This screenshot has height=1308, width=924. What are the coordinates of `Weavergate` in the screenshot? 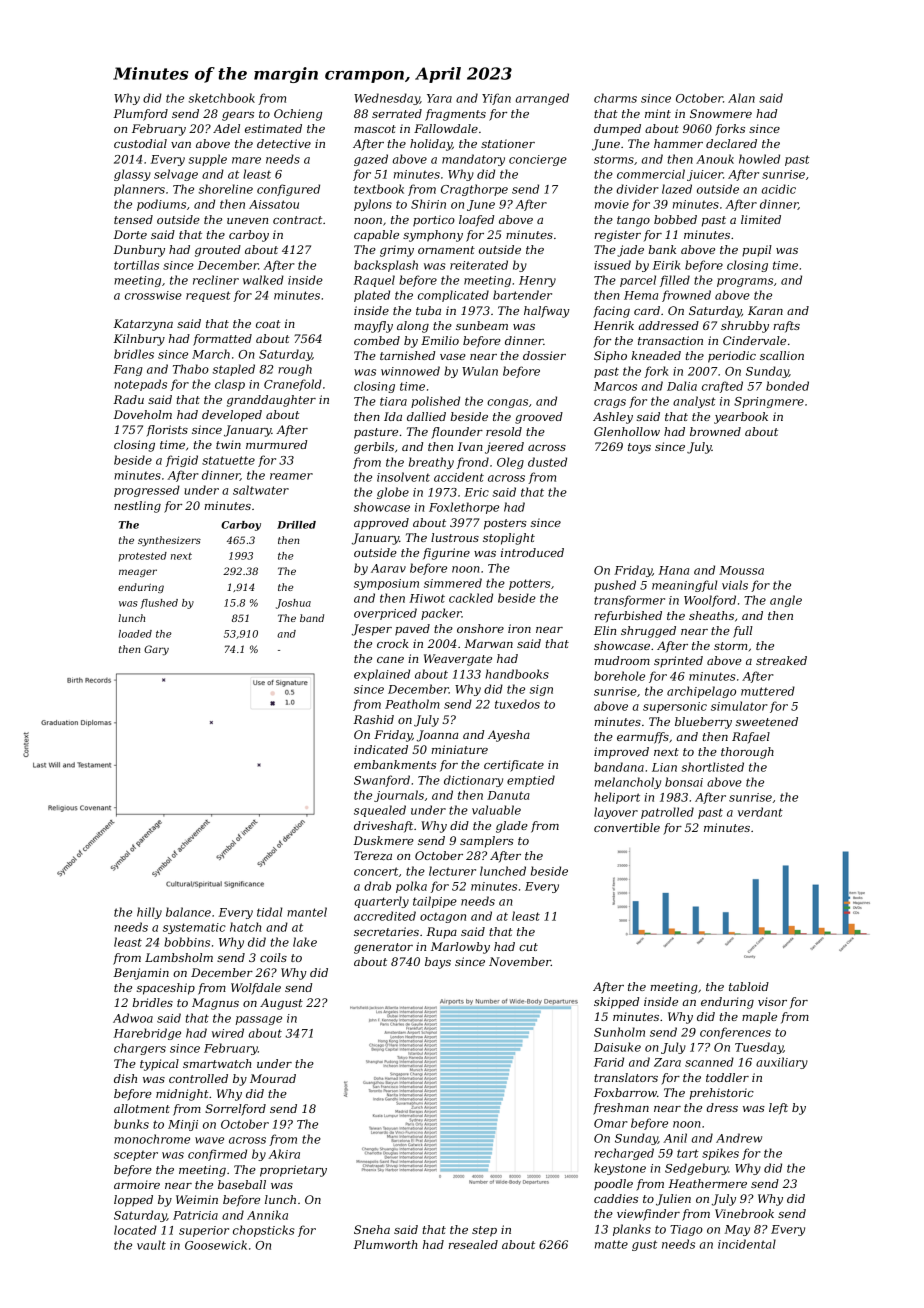 It's located at (458, 660).
